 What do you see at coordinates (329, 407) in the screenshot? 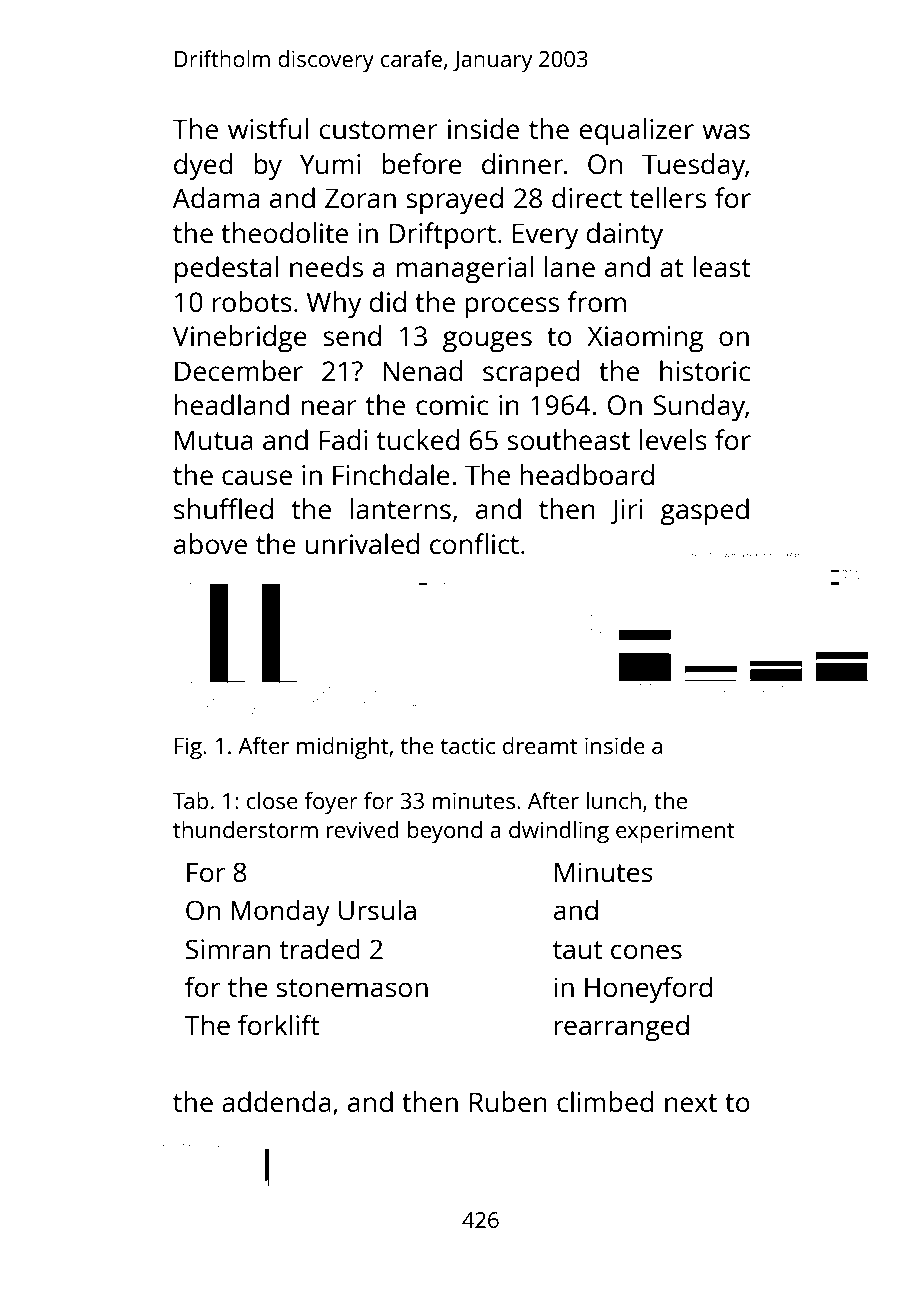
I see `near` at bounding box center [329, 407].
